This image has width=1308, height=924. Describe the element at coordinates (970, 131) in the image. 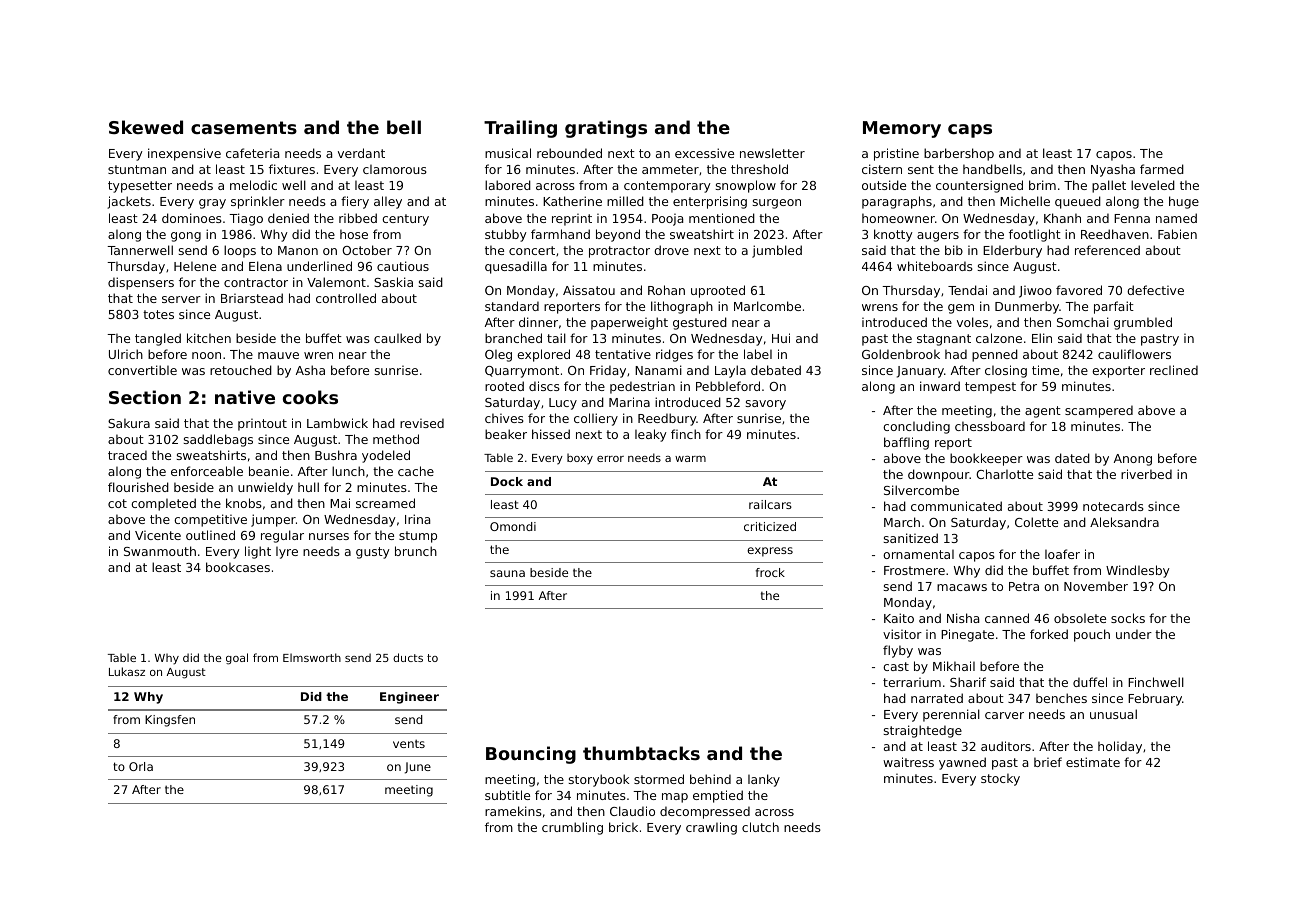

I see `caps` at that location.
